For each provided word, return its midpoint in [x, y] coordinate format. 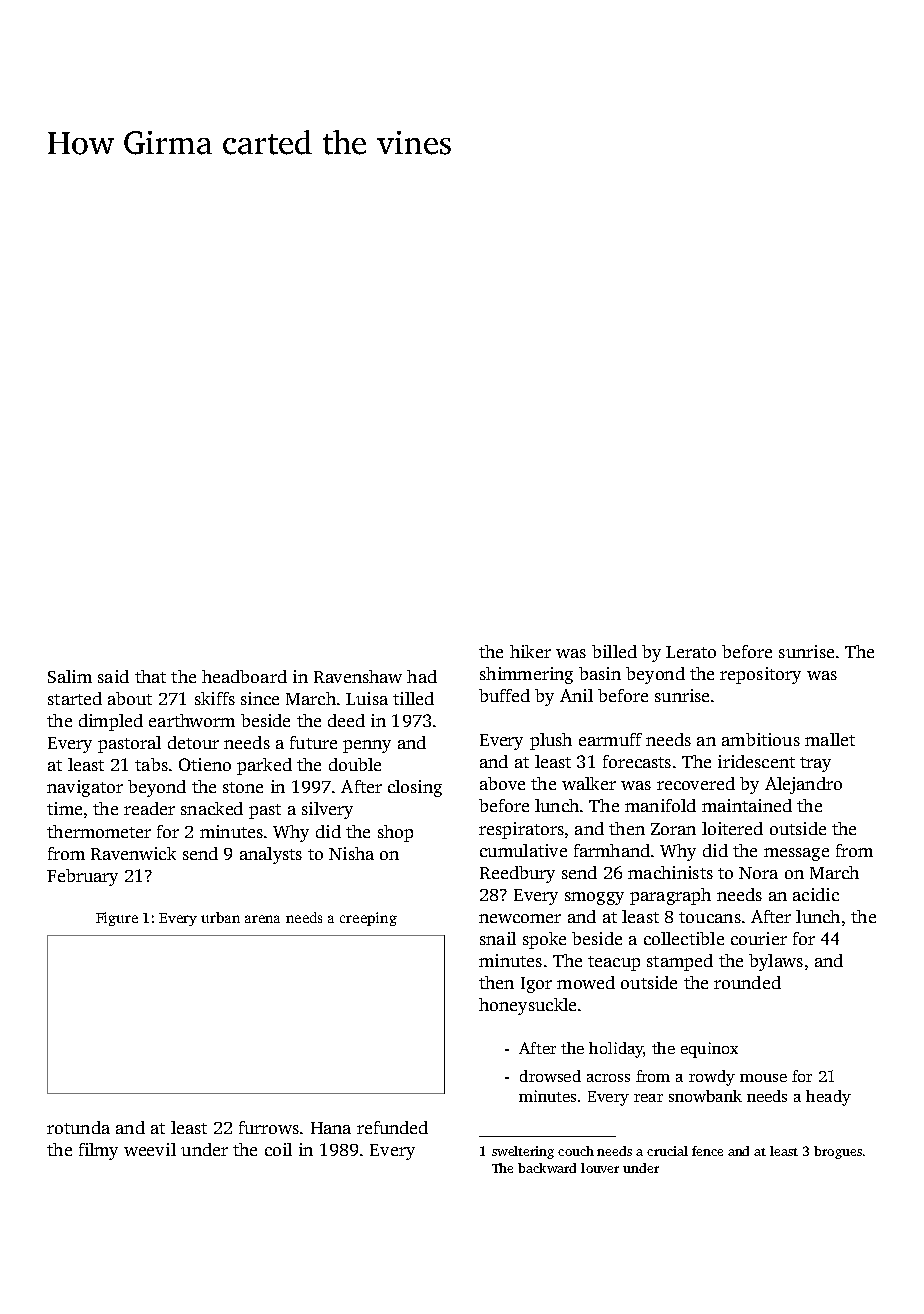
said [113, 676]
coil [278, 1149]
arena [262, 919]
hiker [530, 651]
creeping [368, 919]
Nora [758, 873]
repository [760, 675]
